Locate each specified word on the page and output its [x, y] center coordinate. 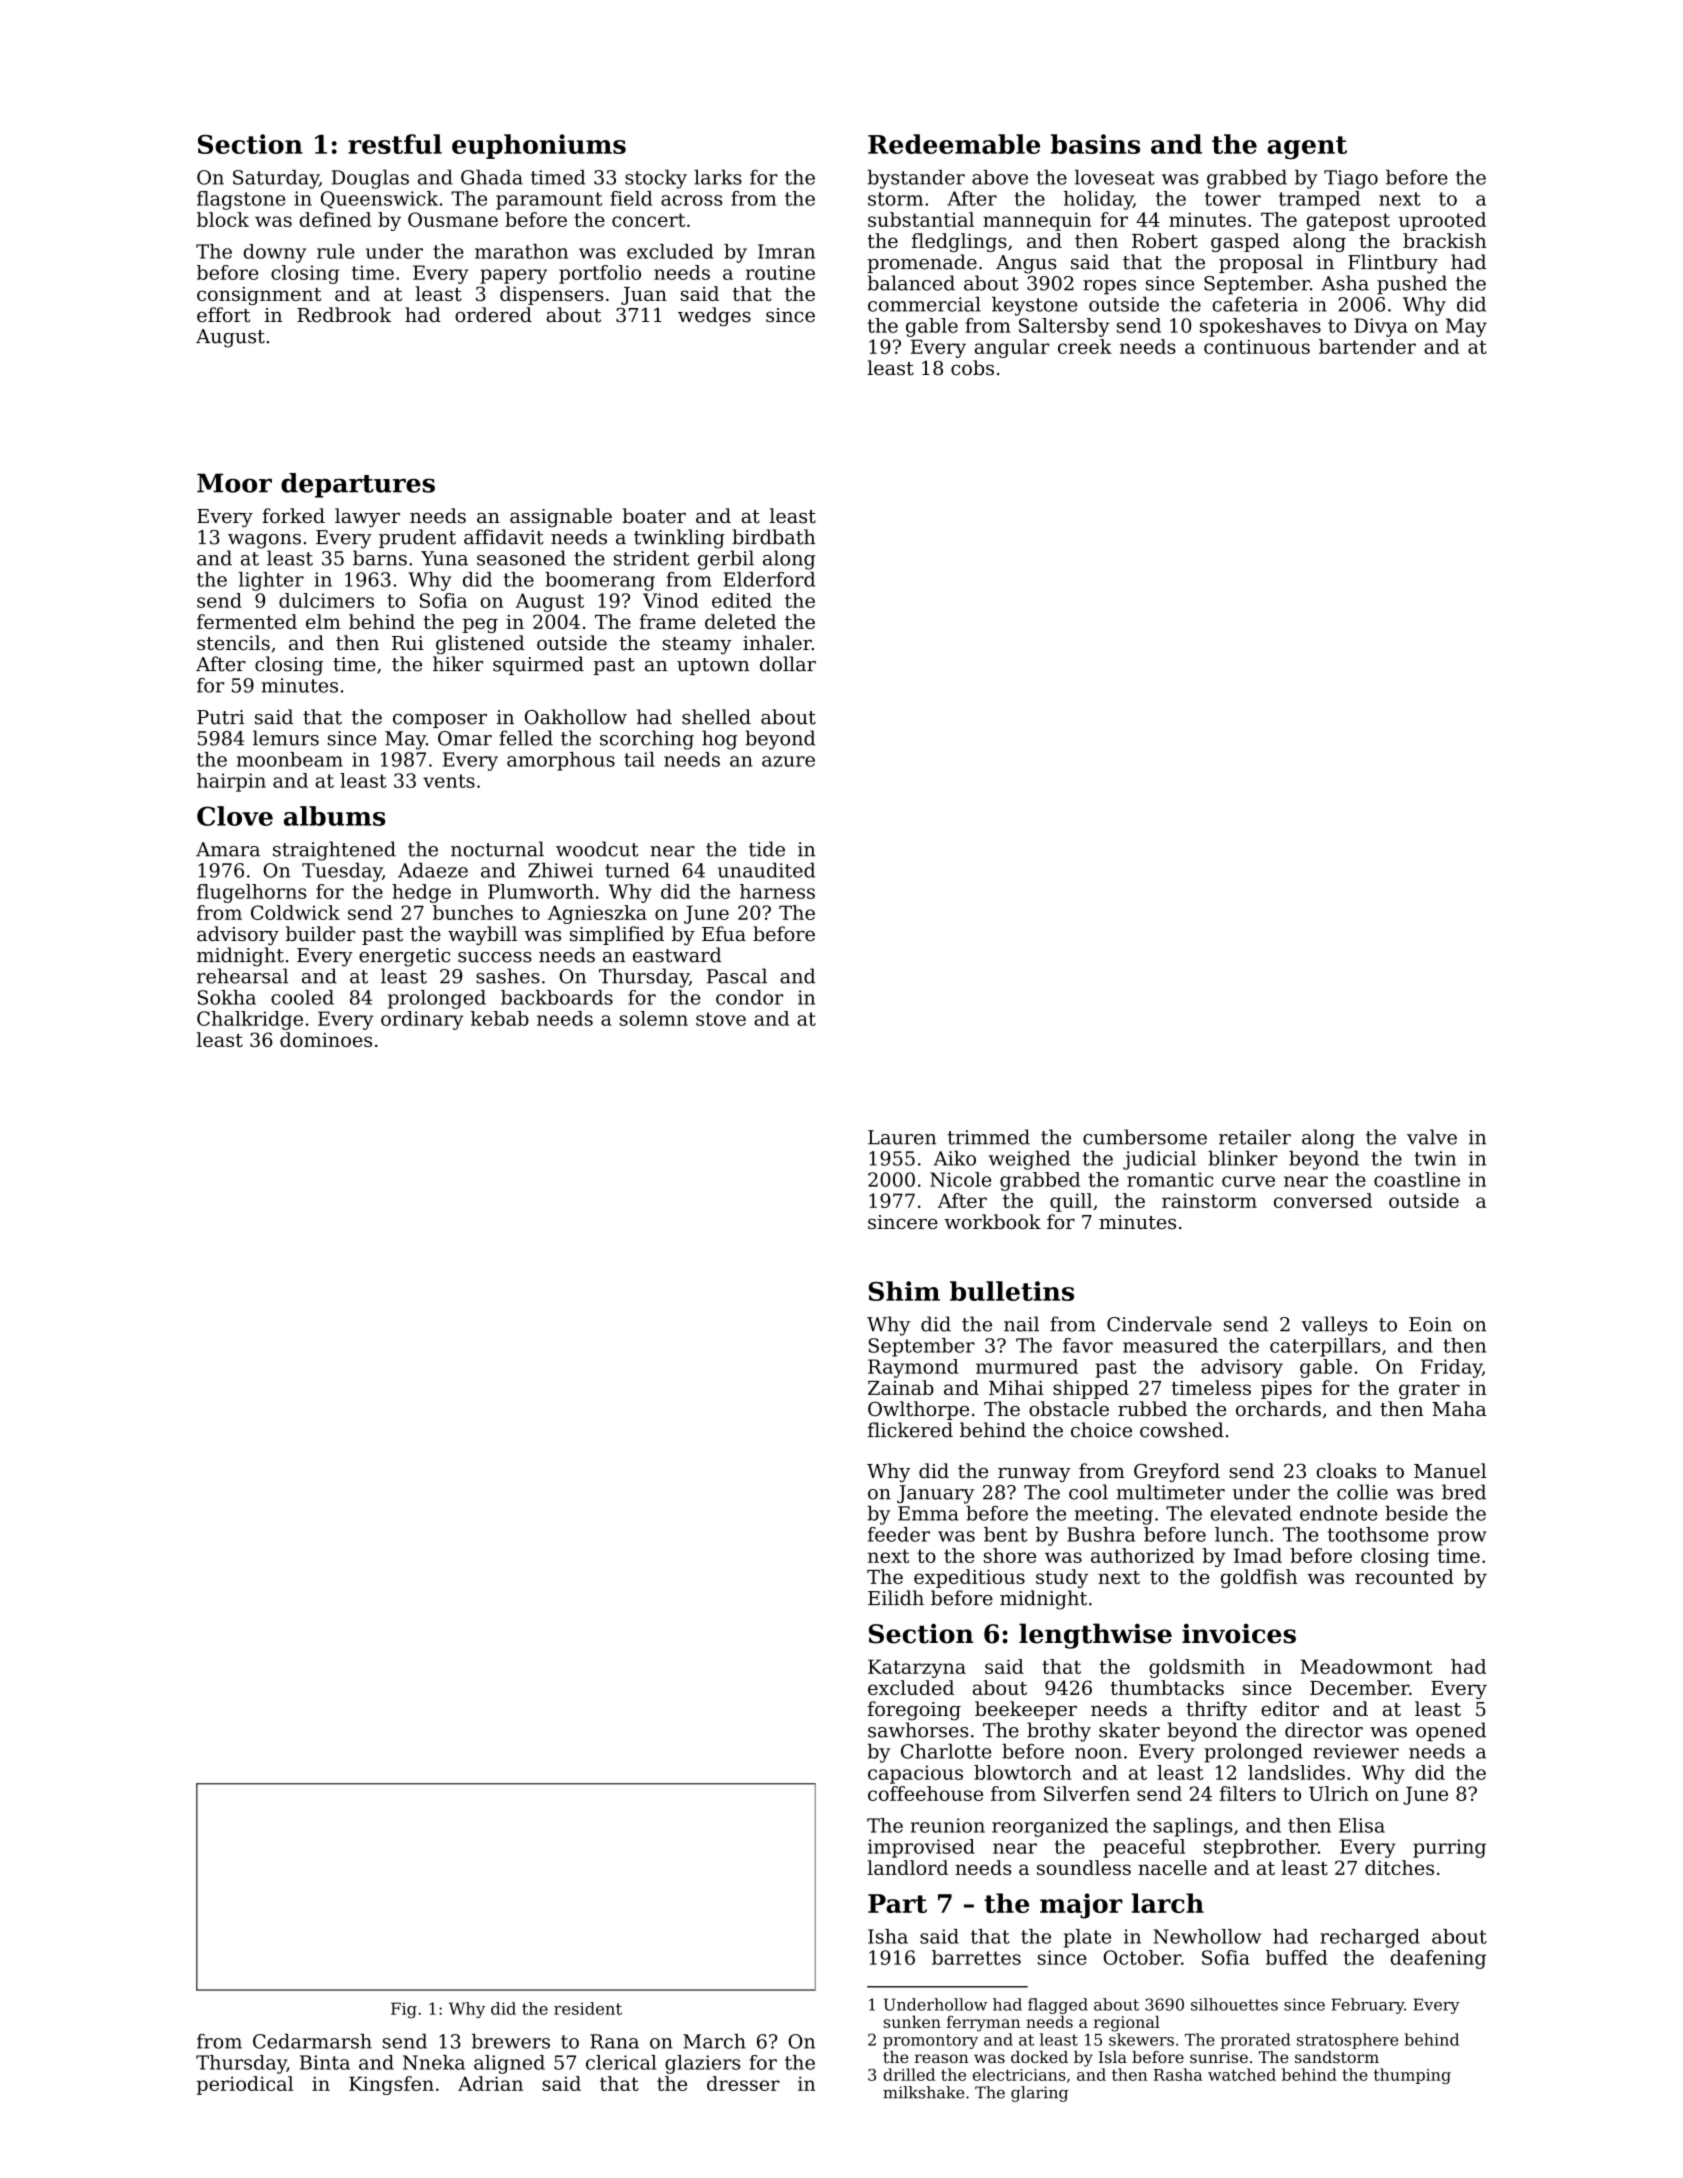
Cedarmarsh [312, 2041]
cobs [972, 368]
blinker [1243, 1158]
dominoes [326, 1039]
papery [513, 276]
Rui [408, 643]
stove [721, 1019]
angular [1011, 348]
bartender [1367, 346]
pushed [1412, 285]
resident [588, 2008]
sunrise [1219, 2057]
